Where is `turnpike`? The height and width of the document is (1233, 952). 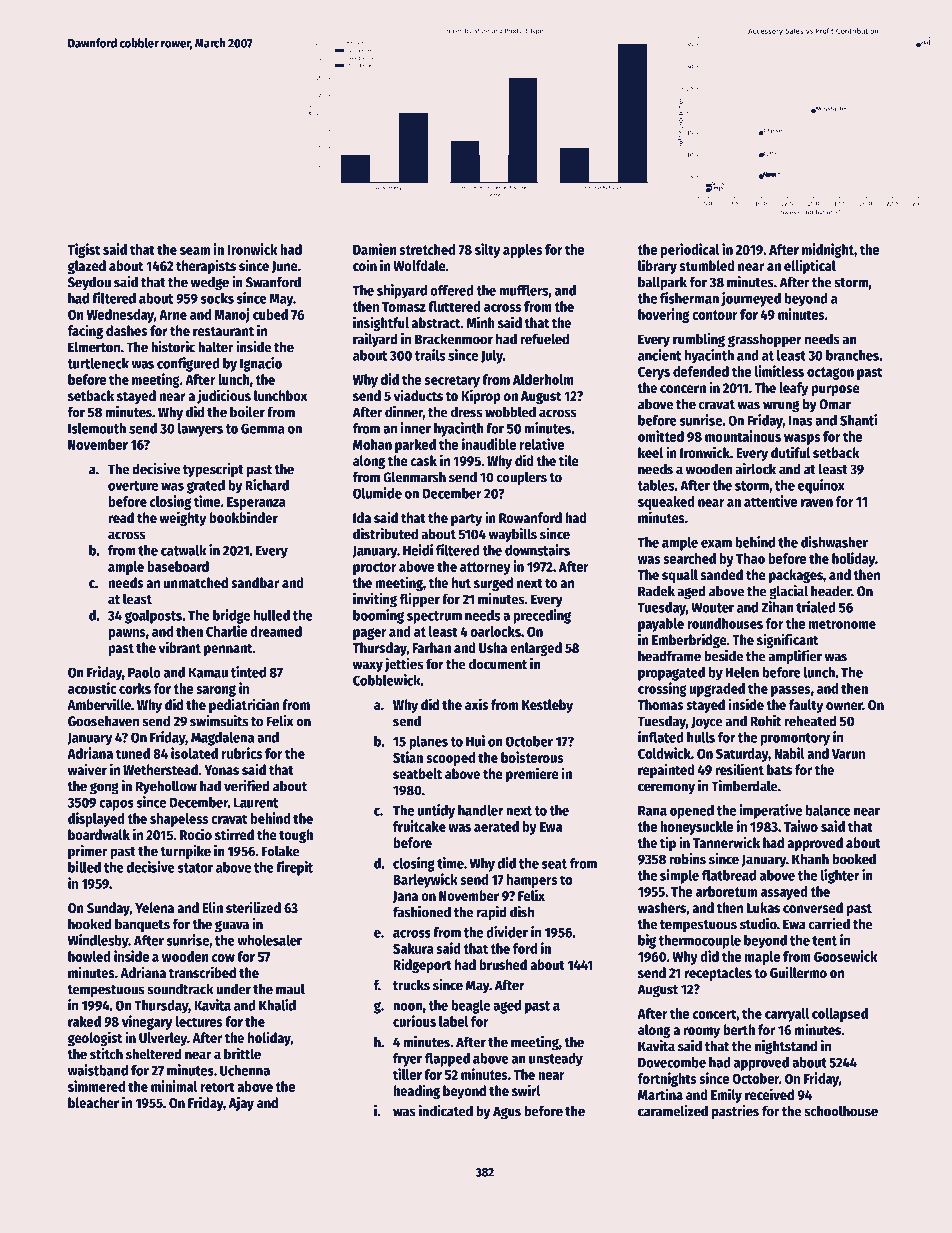 turnpike is located at coordinates (185, 852).
